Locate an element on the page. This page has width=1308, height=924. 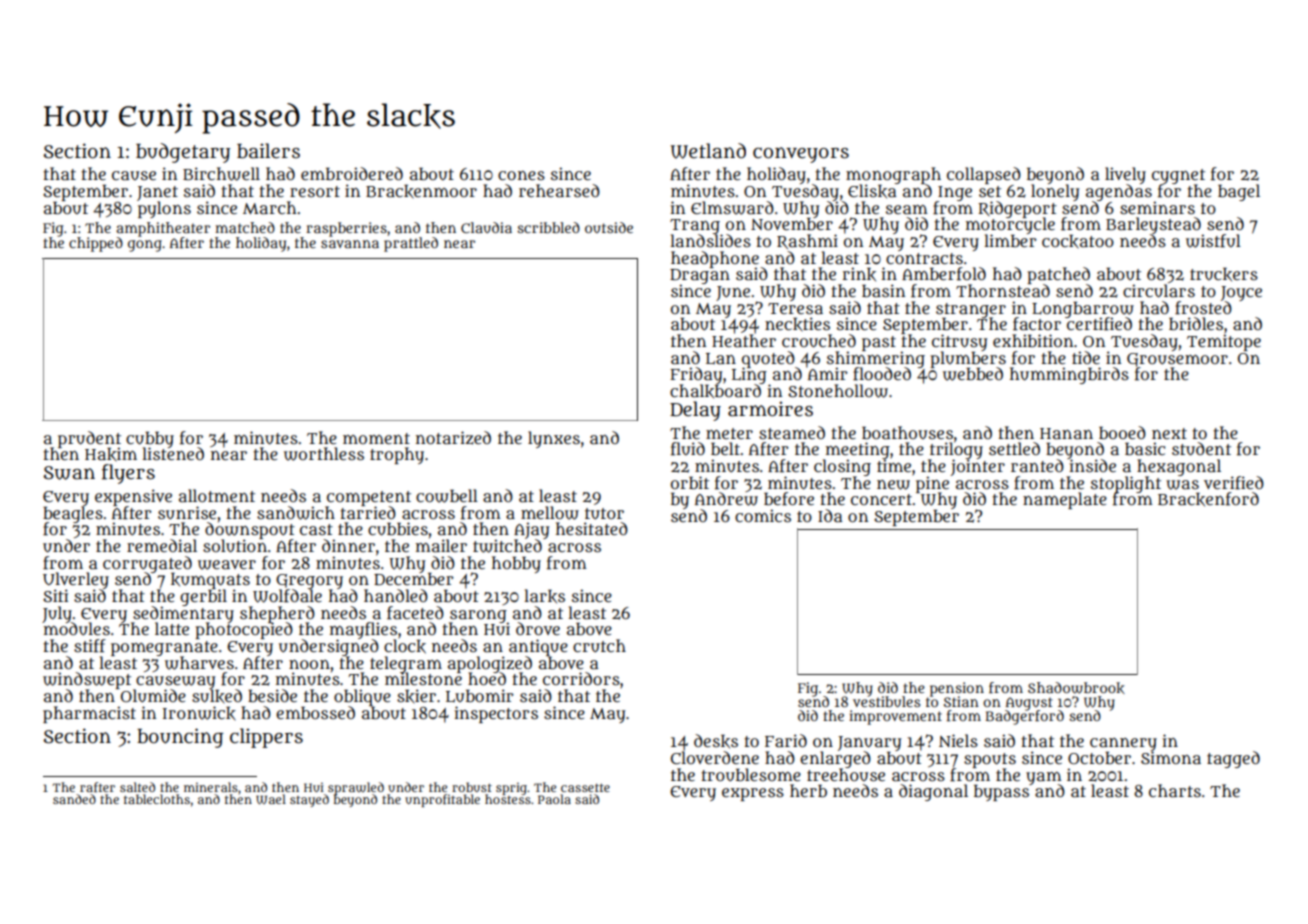
Wetland is located at coordinates (708, 151).
